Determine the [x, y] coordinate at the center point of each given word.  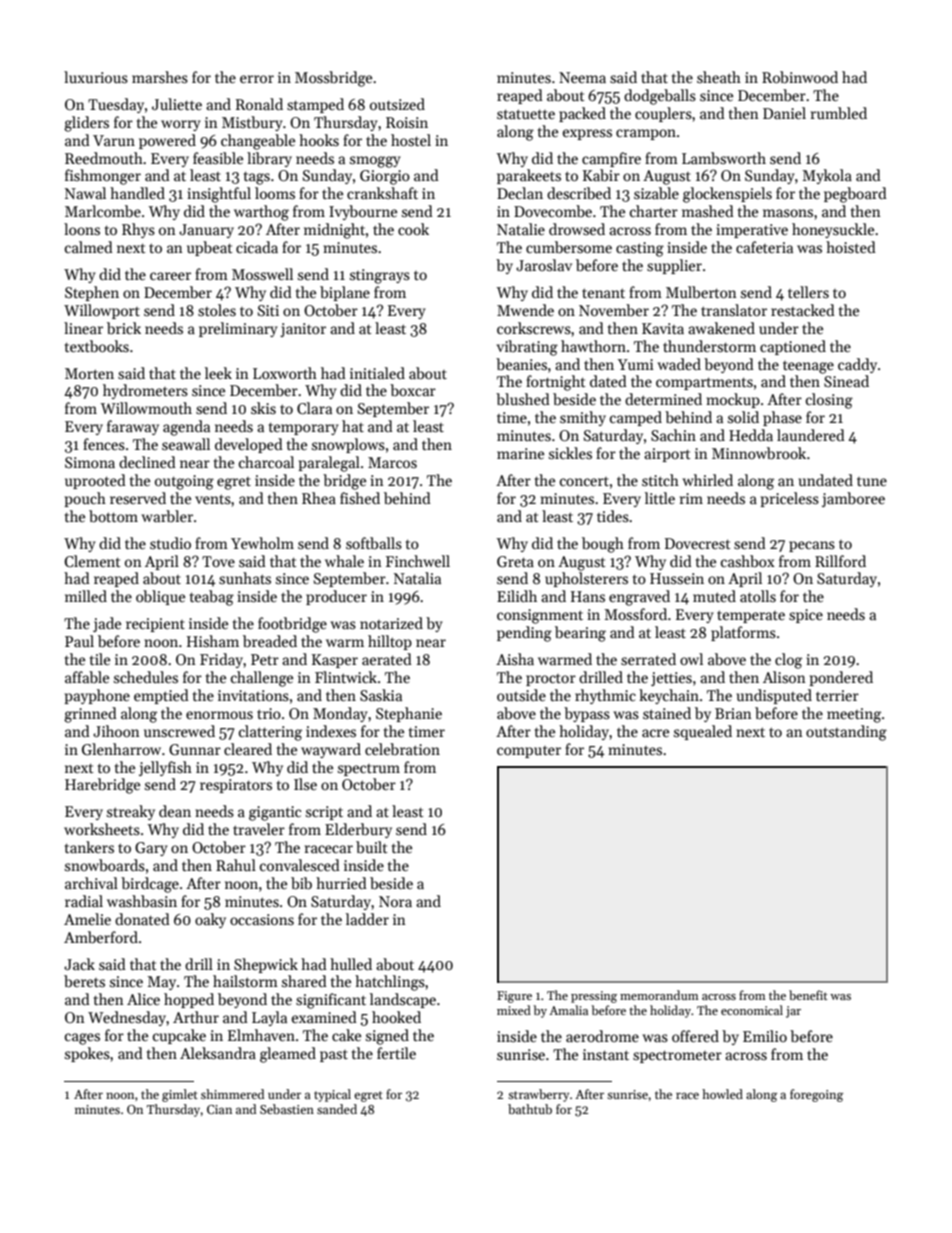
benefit [808, 995]
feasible [218, 158]
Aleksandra [218, 1053]
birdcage [150, 885]
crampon [646, 134]
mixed [514, 1010]
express [587, 134]
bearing [580, 634]
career [170, 276]
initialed [377, 373]
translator [734, 310]
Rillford [840, 561]
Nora [395, 901]
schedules [146, 677]
